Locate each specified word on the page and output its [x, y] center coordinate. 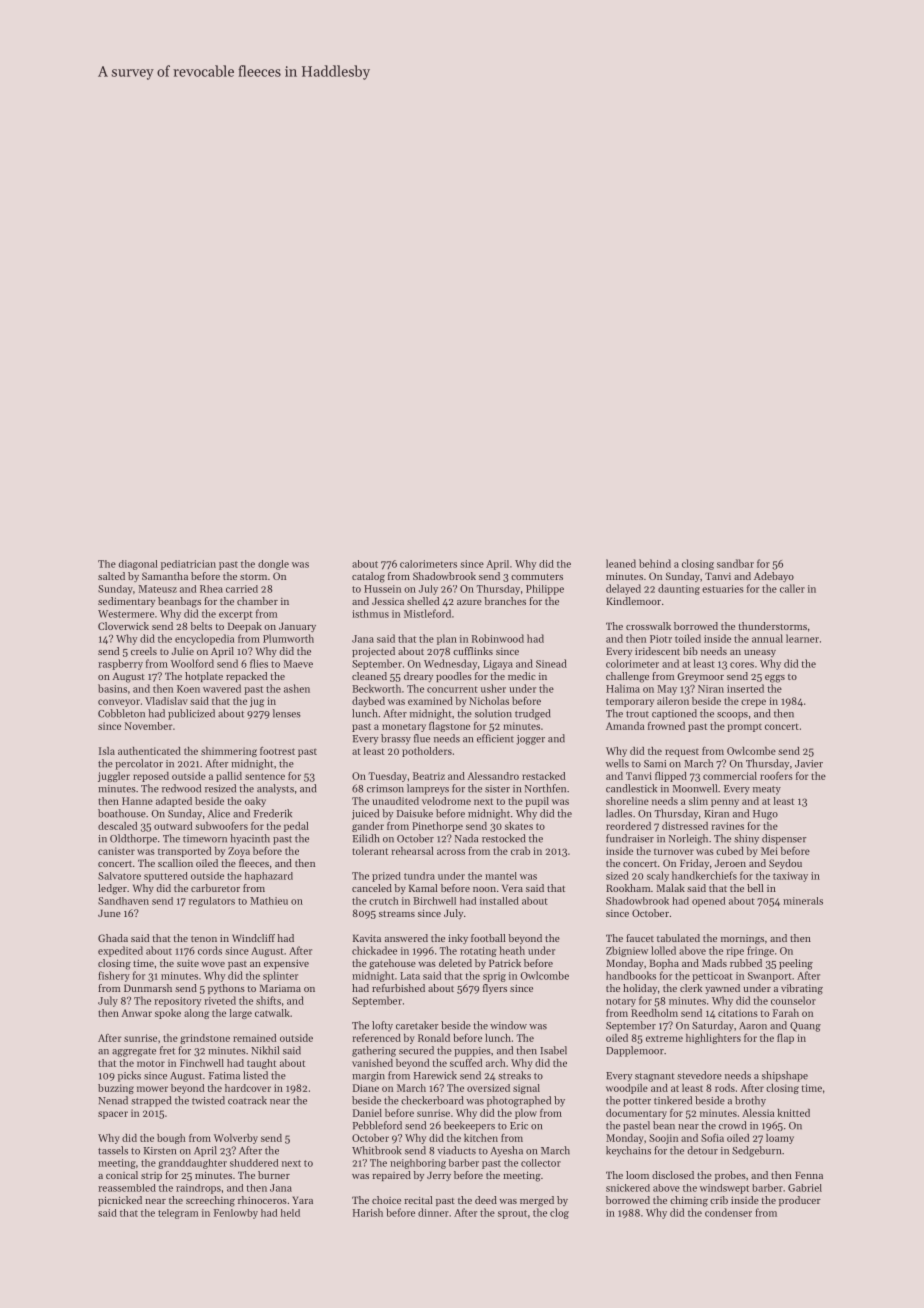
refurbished [398, 988]
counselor [793, 1000]
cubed [730, 851]
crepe [753, 703]
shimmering [229, 752]
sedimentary [126, 602]
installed [499, 901]
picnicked [120, 1201]
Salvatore [119, 876]
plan [447, 639]
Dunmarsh [148, 988]
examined [430, 701]
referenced [377, 1038]
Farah [786, 1013]
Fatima [224, 1076]
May [667, 690]
